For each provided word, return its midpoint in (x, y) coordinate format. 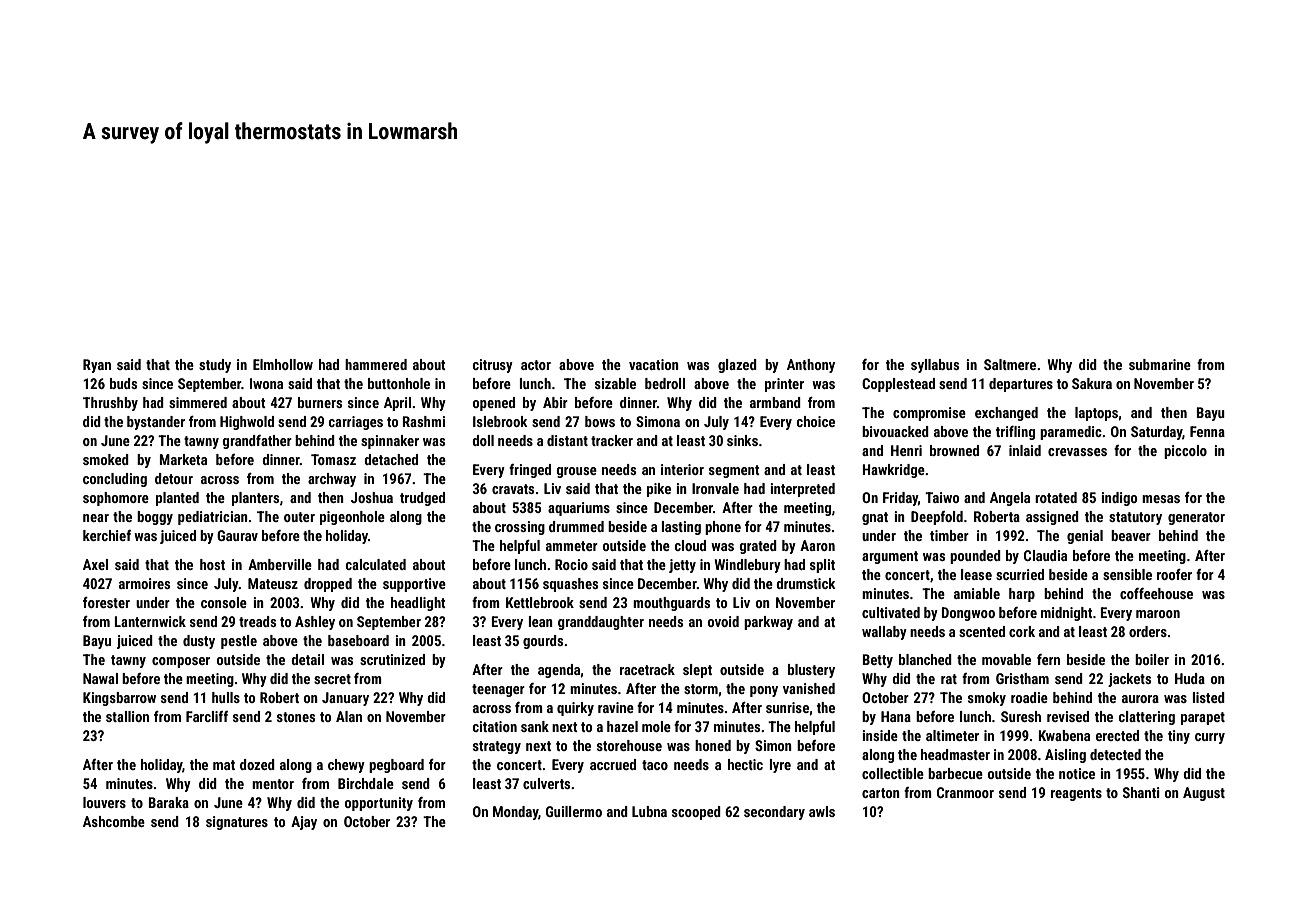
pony (764, 691)
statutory (1135, 518)
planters (255, 499)
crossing (520, 528)
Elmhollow (283, 364)
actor (536, 365)
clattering (1147, 718)
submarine (1160, 364)
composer (181, 662)
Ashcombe (114, 821)
